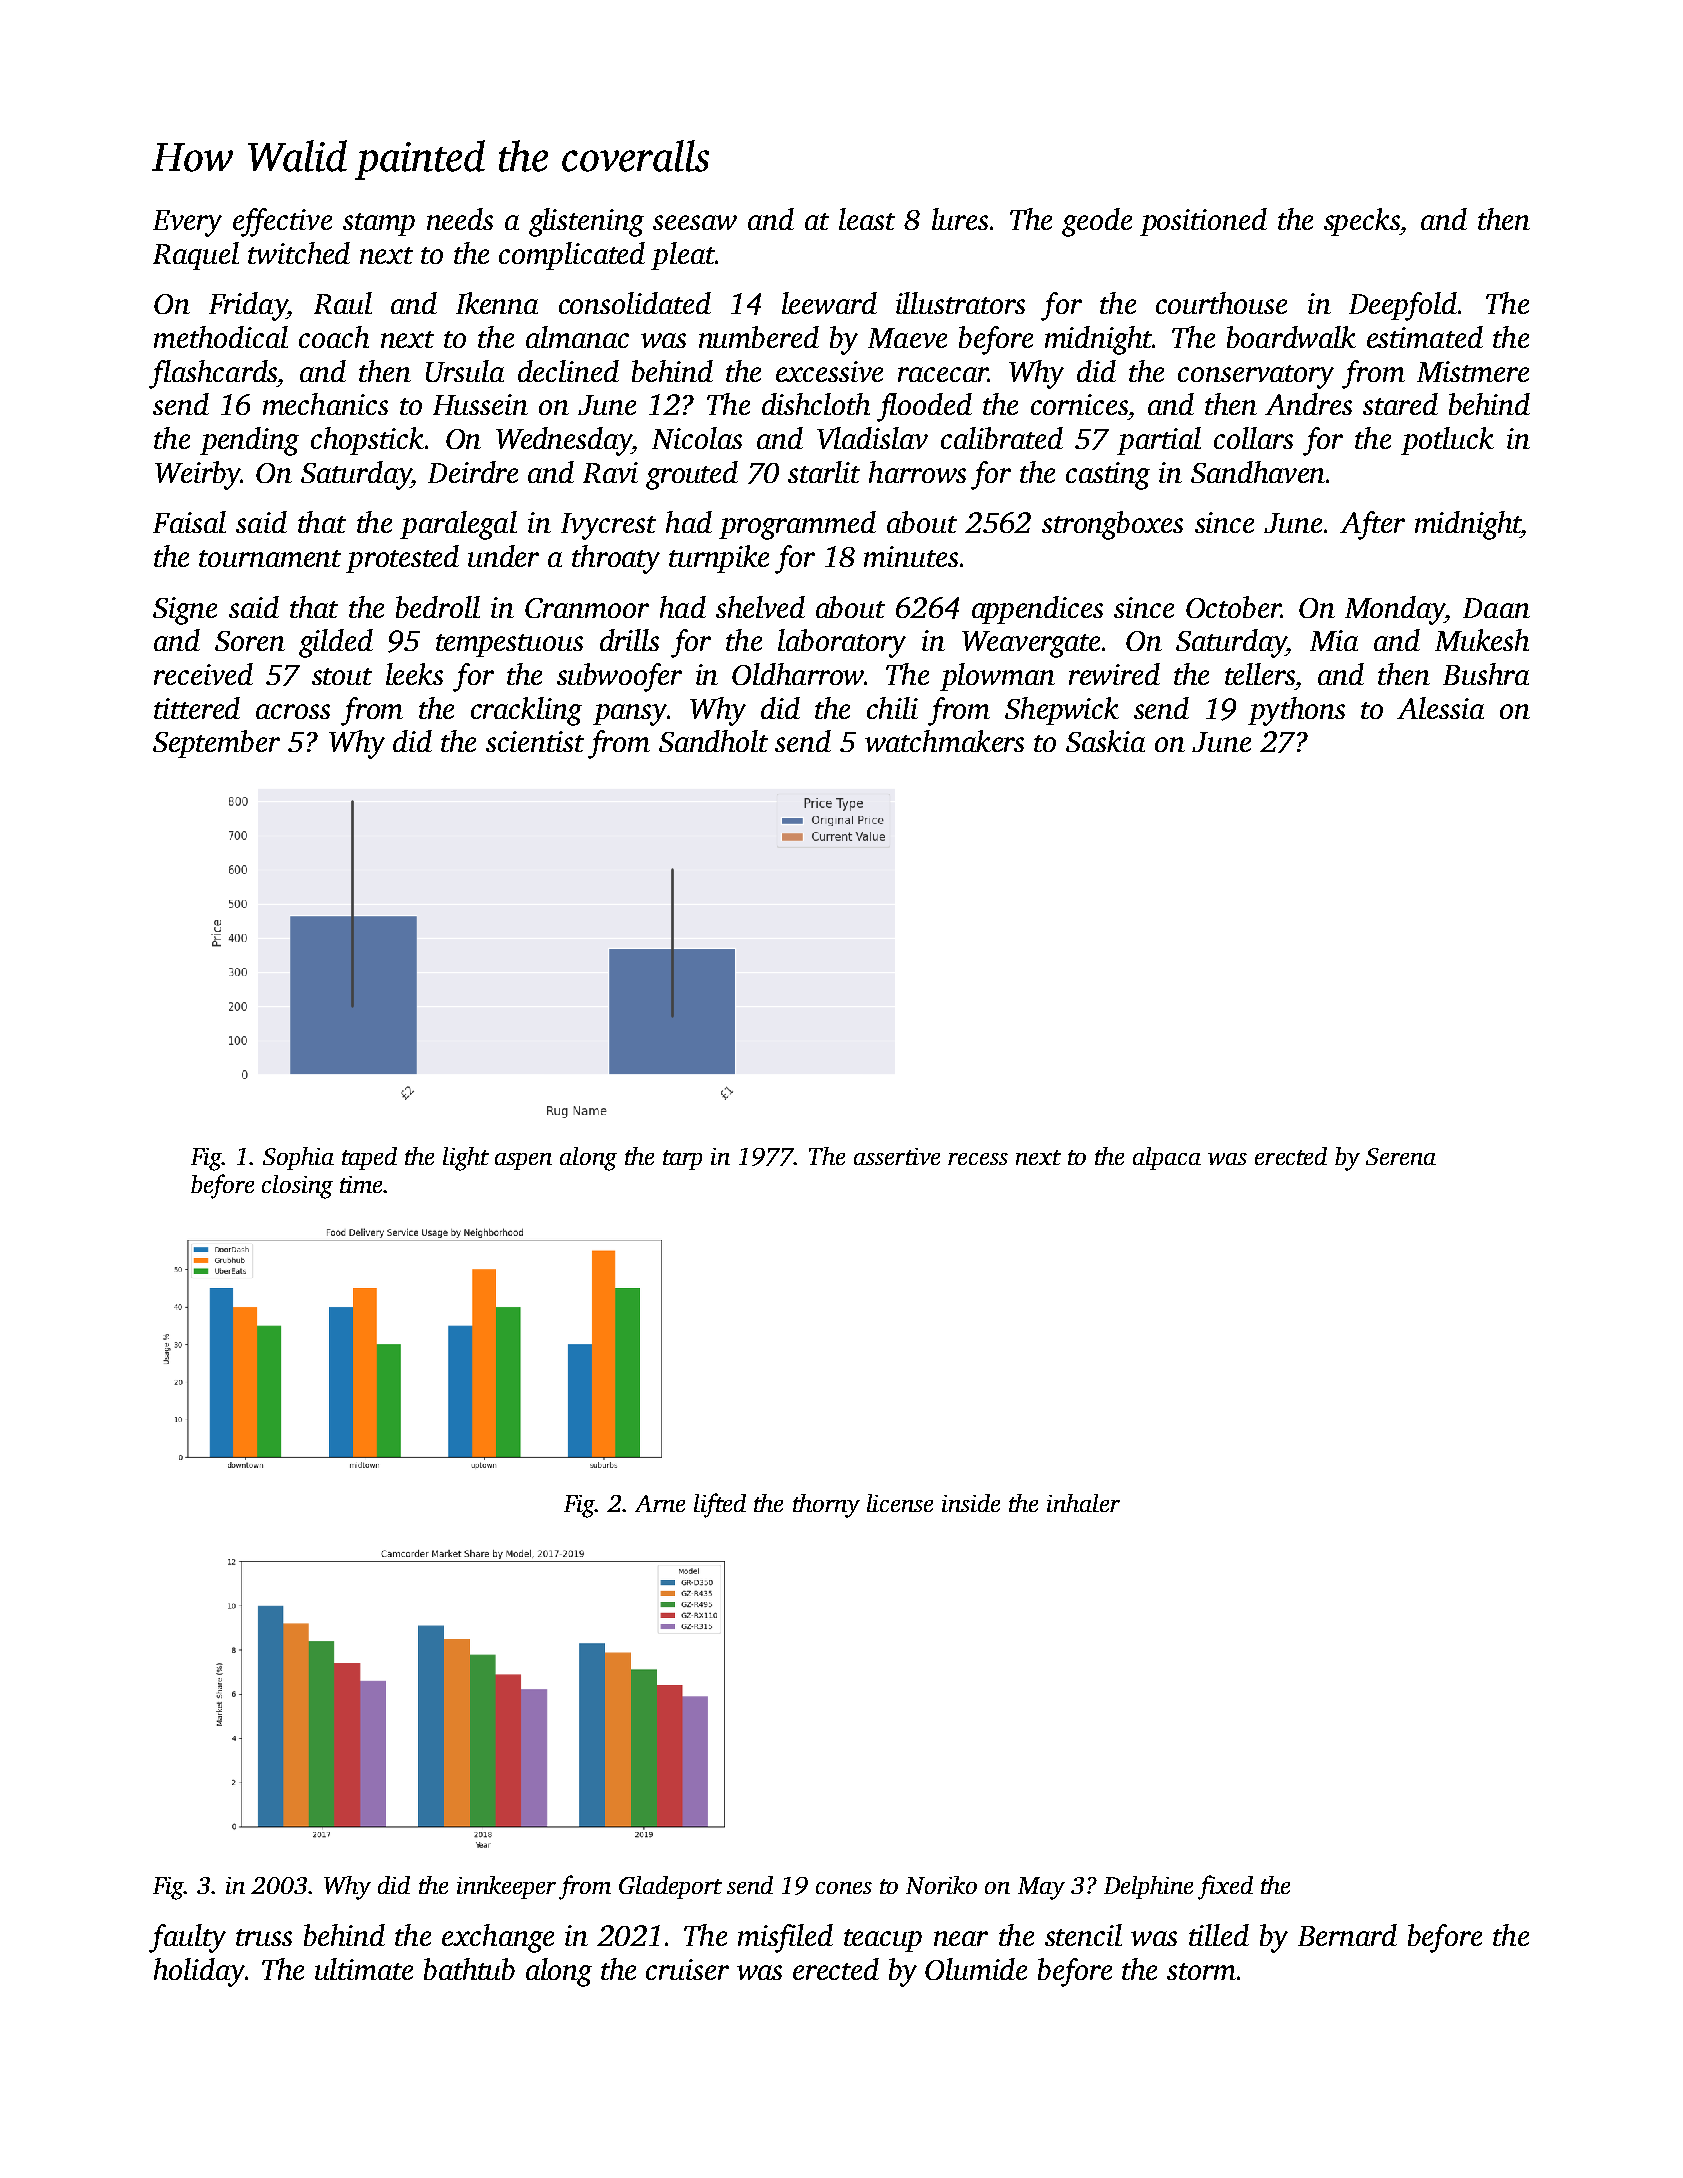 The height and width of the page is (2178, 1683). Describe the element at coordinates (438, 607) in the page. I see `bedroll` at that location.
